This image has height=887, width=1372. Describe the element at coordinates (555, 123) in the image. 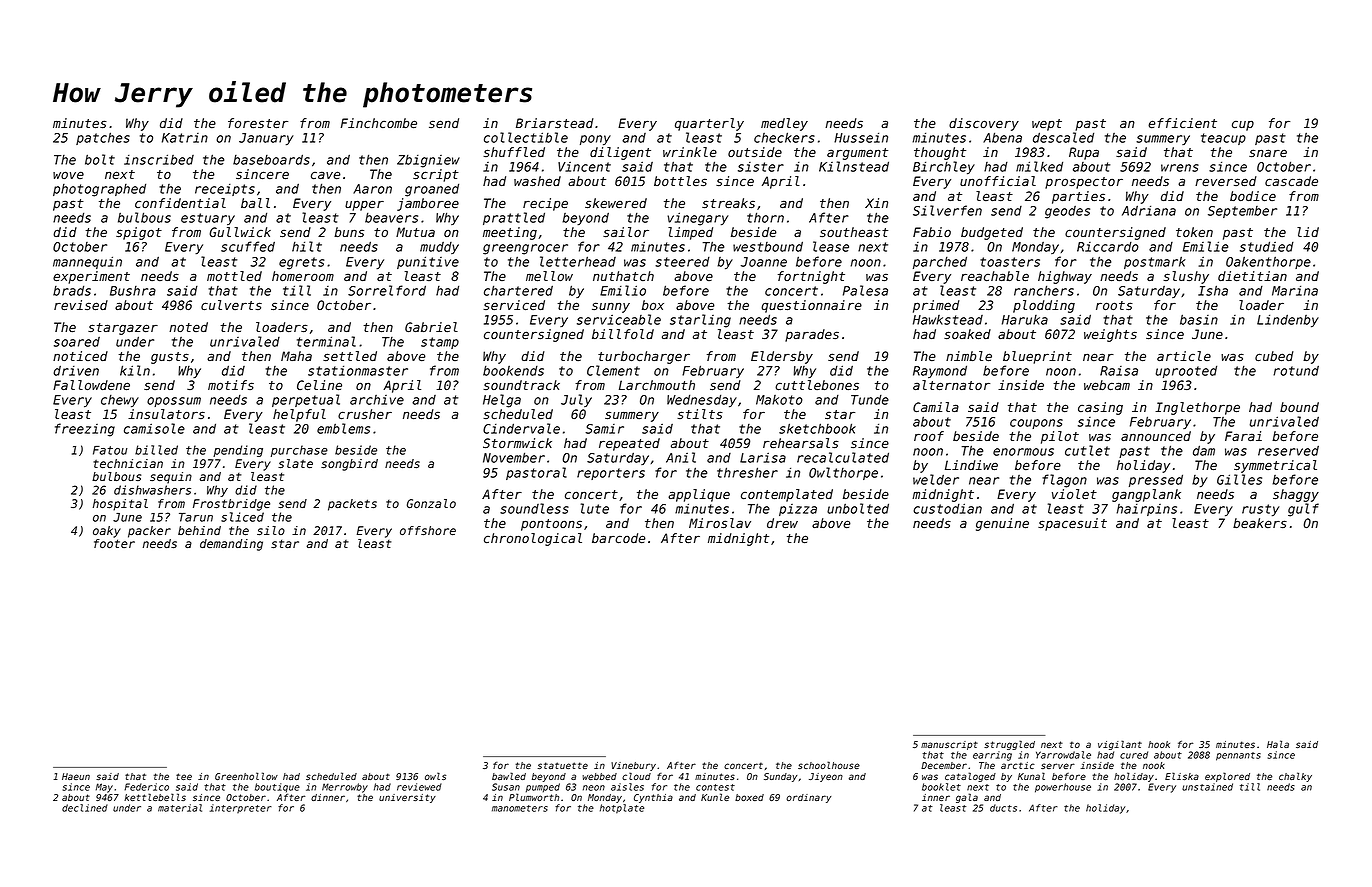

I see `Briarstead` at that location.
